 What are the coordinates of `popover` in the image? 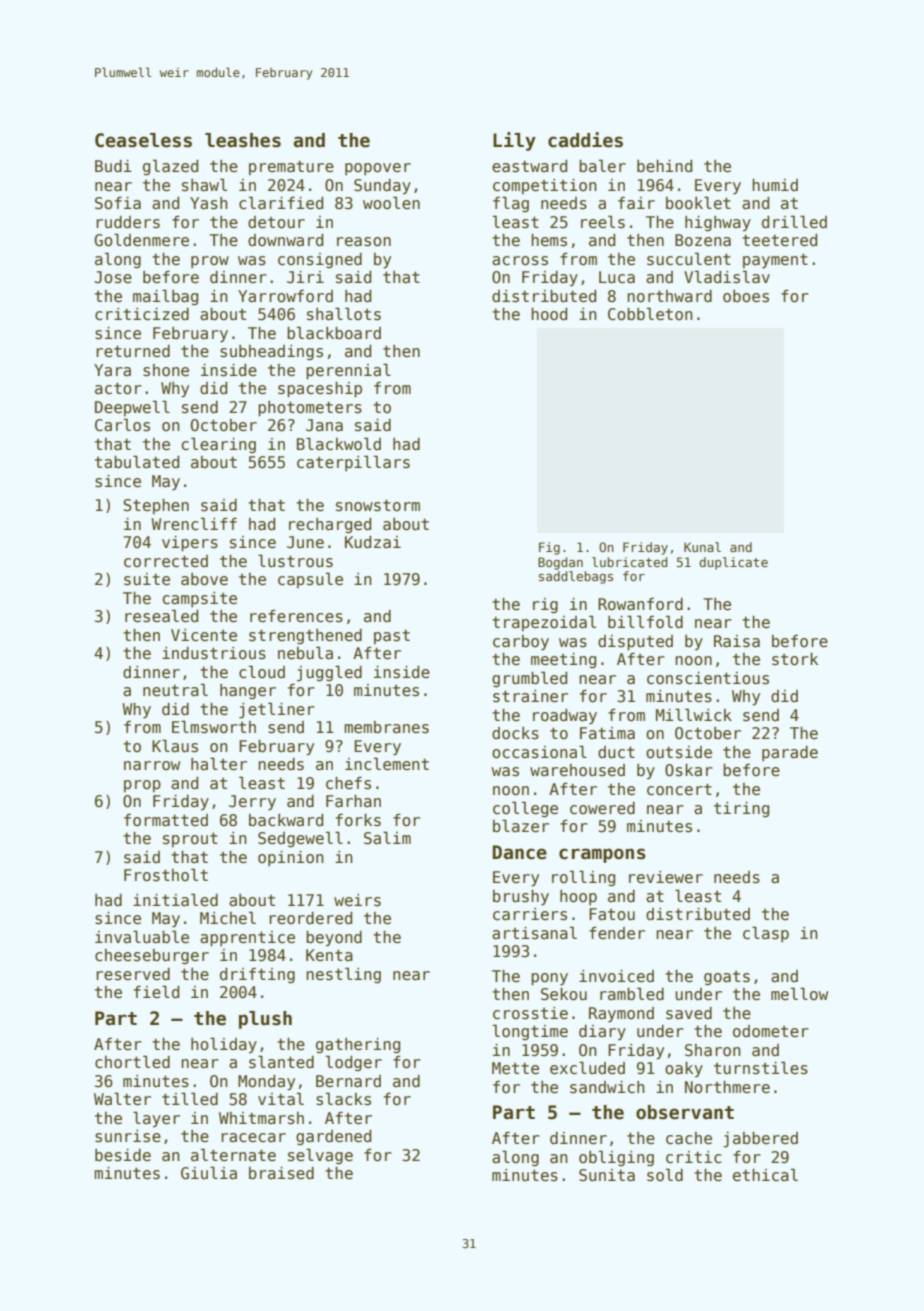 It's located at (378, 169).
